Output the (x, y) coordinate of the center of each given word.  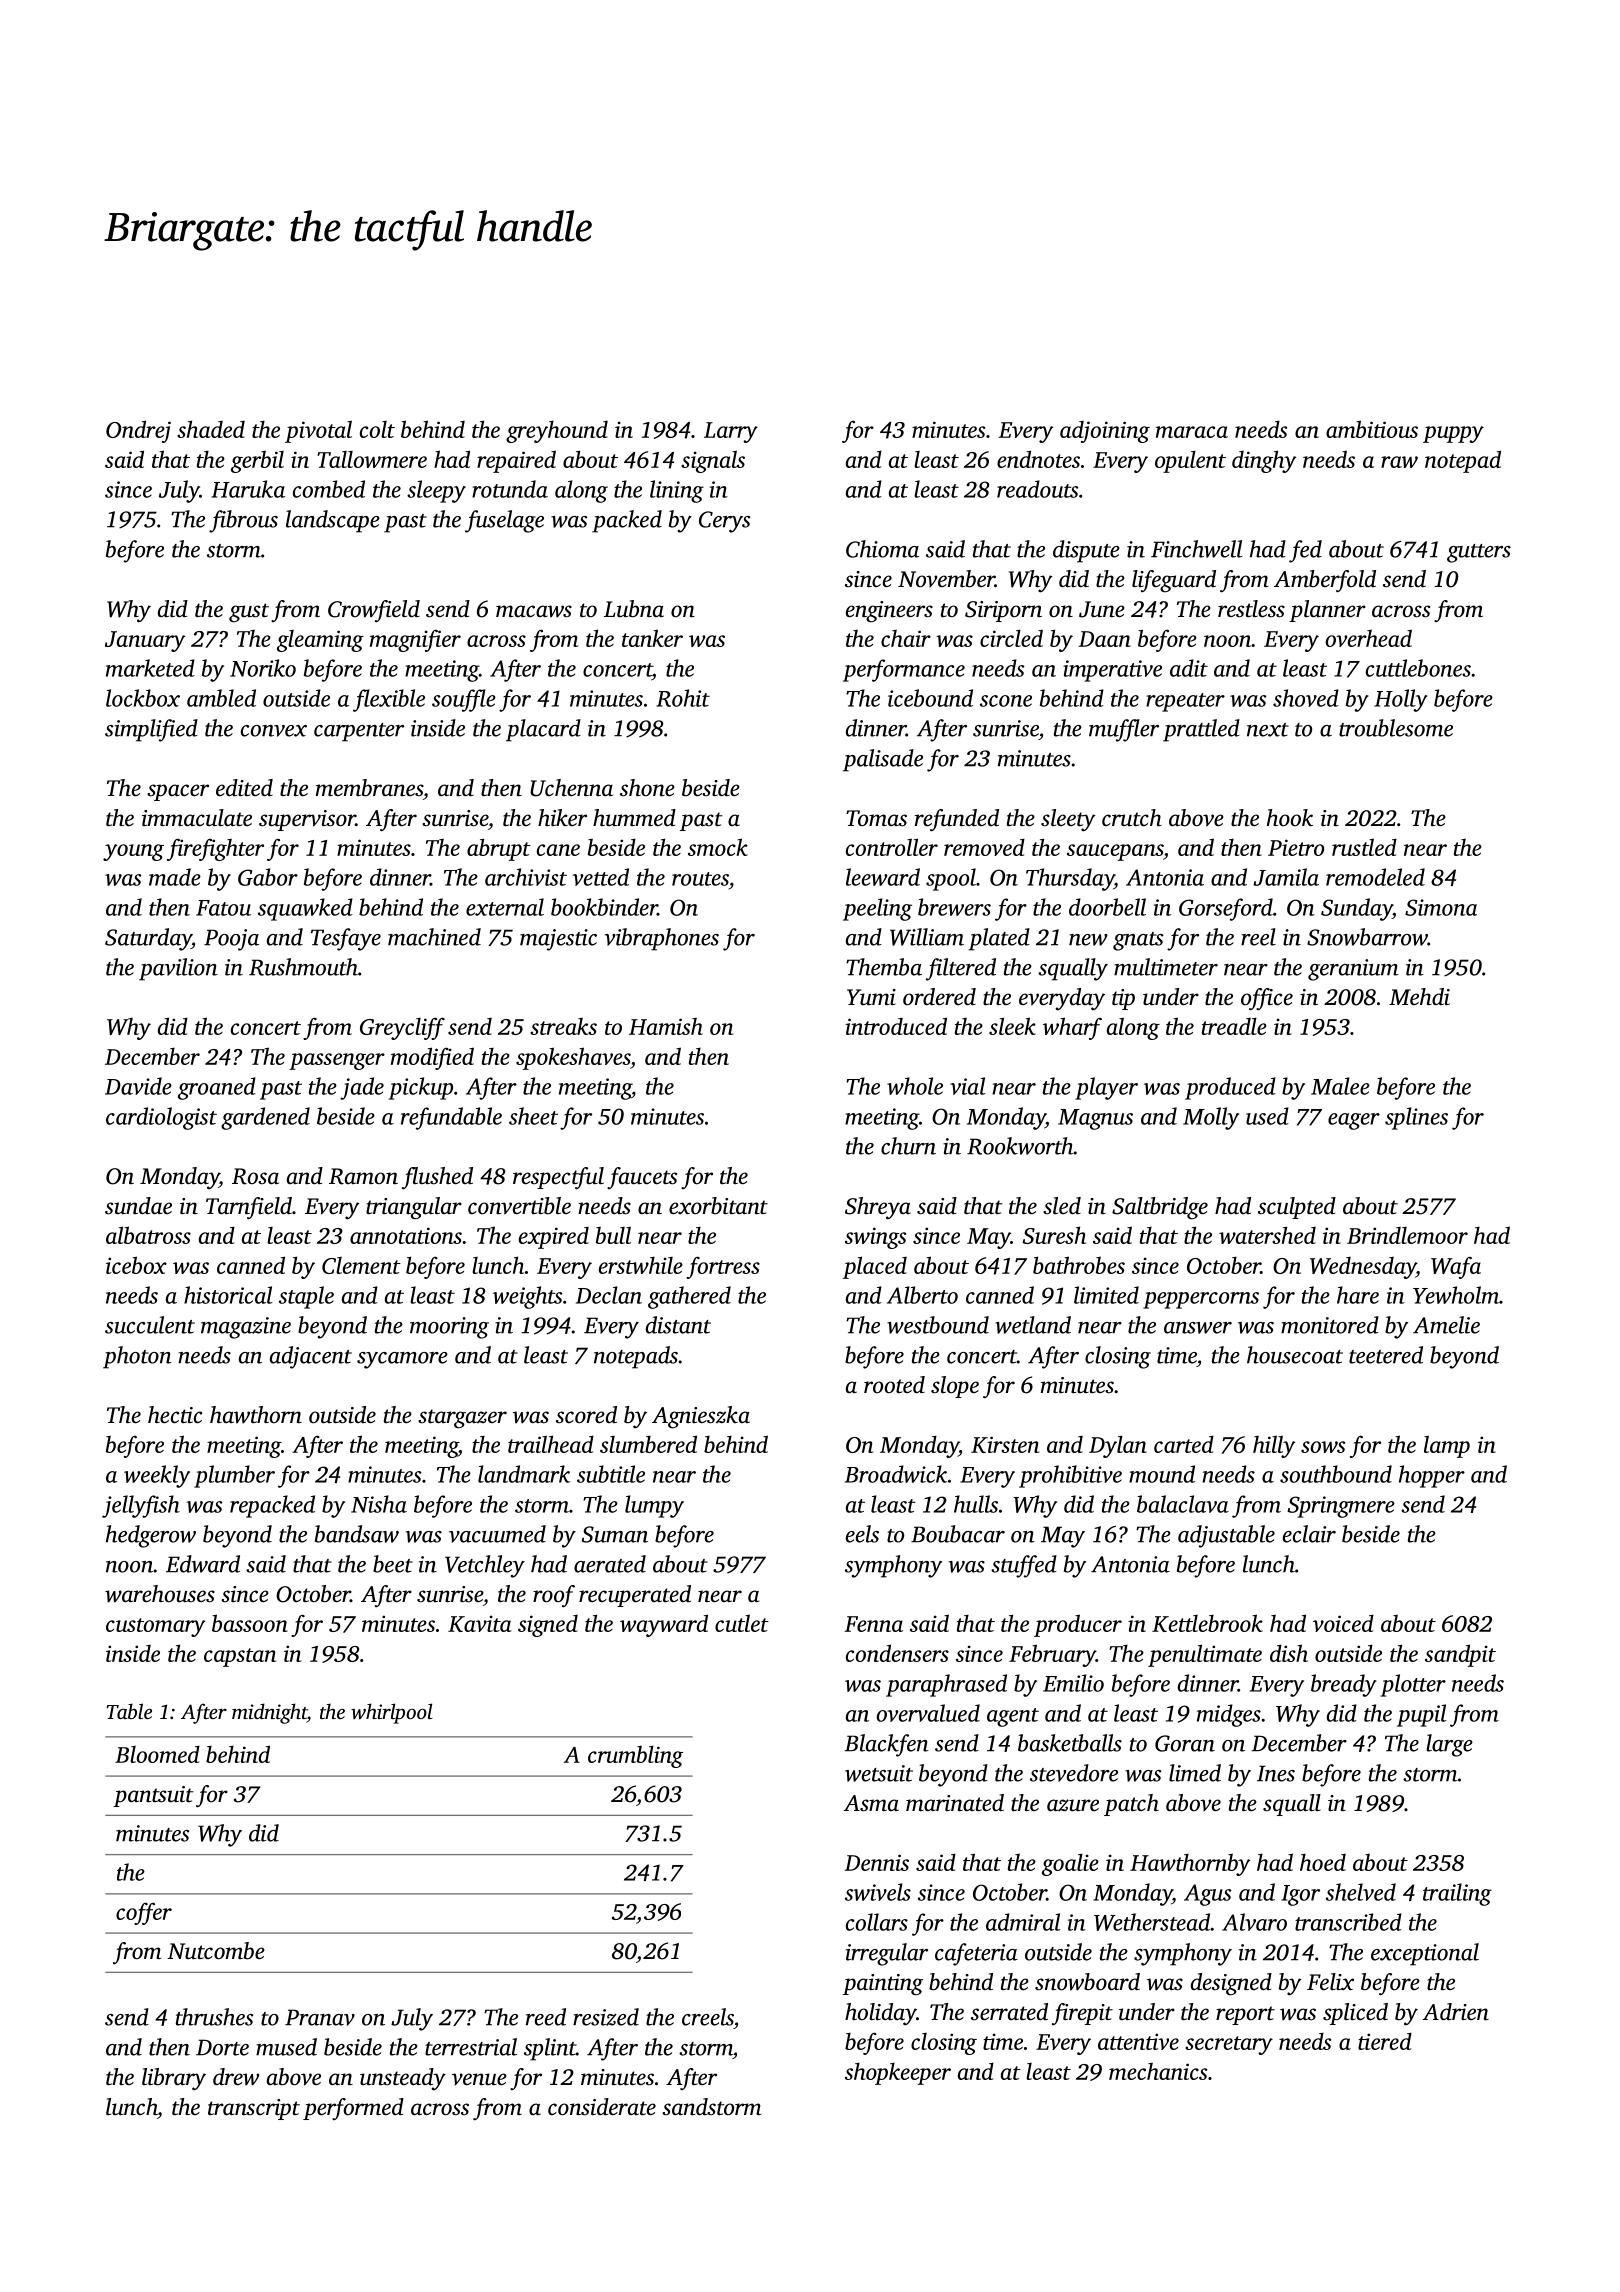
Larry (731, 432)
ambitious (1372, 429)
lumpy (654, 1506)
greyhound (557, 431)
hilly (1274, 1446)
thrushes (214, 2017)
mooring (449, 1328)
